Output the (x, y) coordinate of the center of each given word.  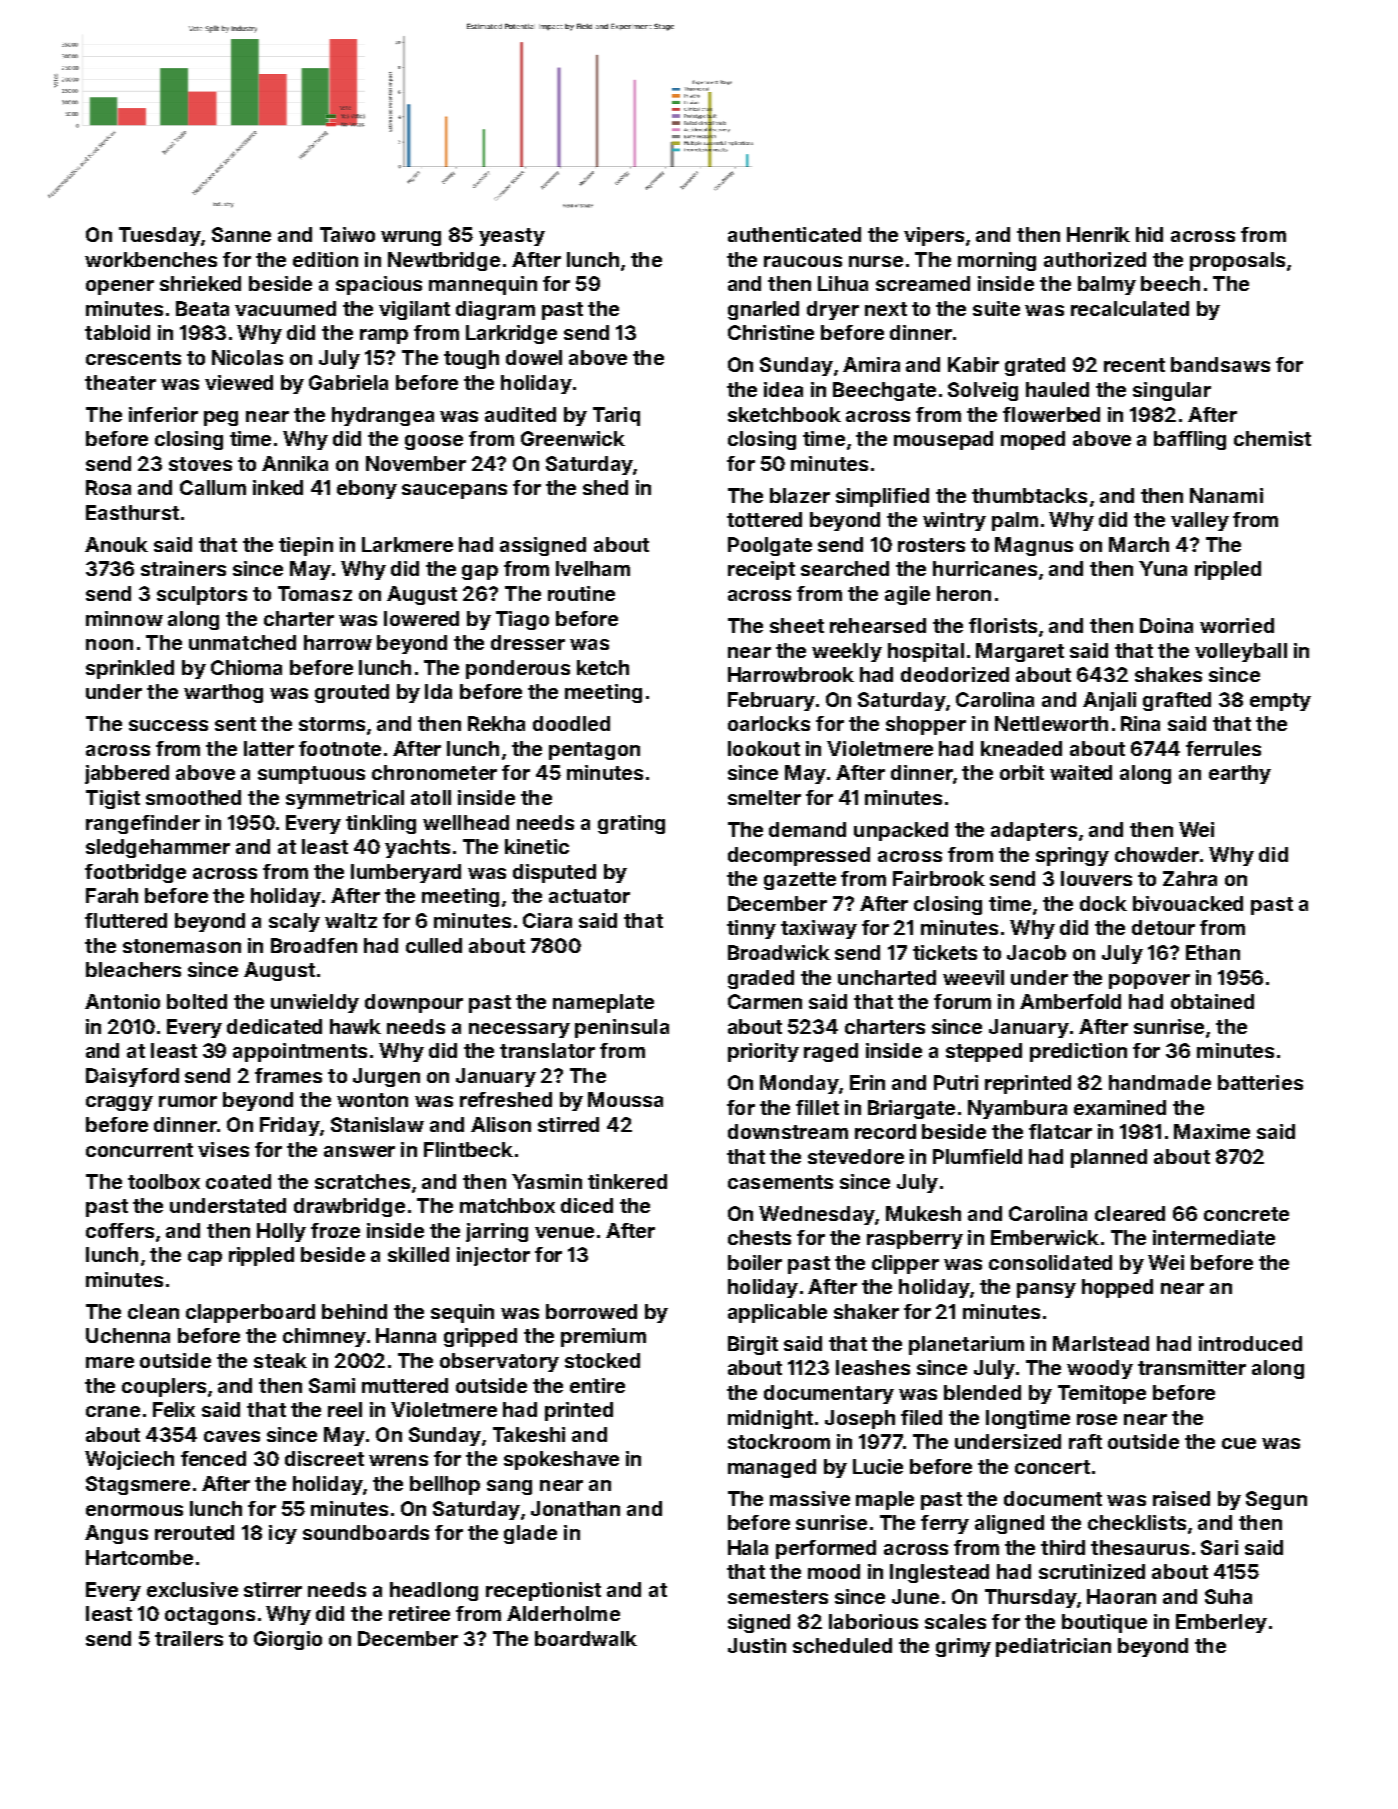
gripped (480, 1337)
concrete (1246, 1214)
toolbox (164, 1181)
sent (235, 724)
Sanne (241, 234)
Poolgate (770, 546)
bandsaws (1220, 364)
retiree (419, 1613)
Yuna (1163, 568)
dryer (833, 310)
